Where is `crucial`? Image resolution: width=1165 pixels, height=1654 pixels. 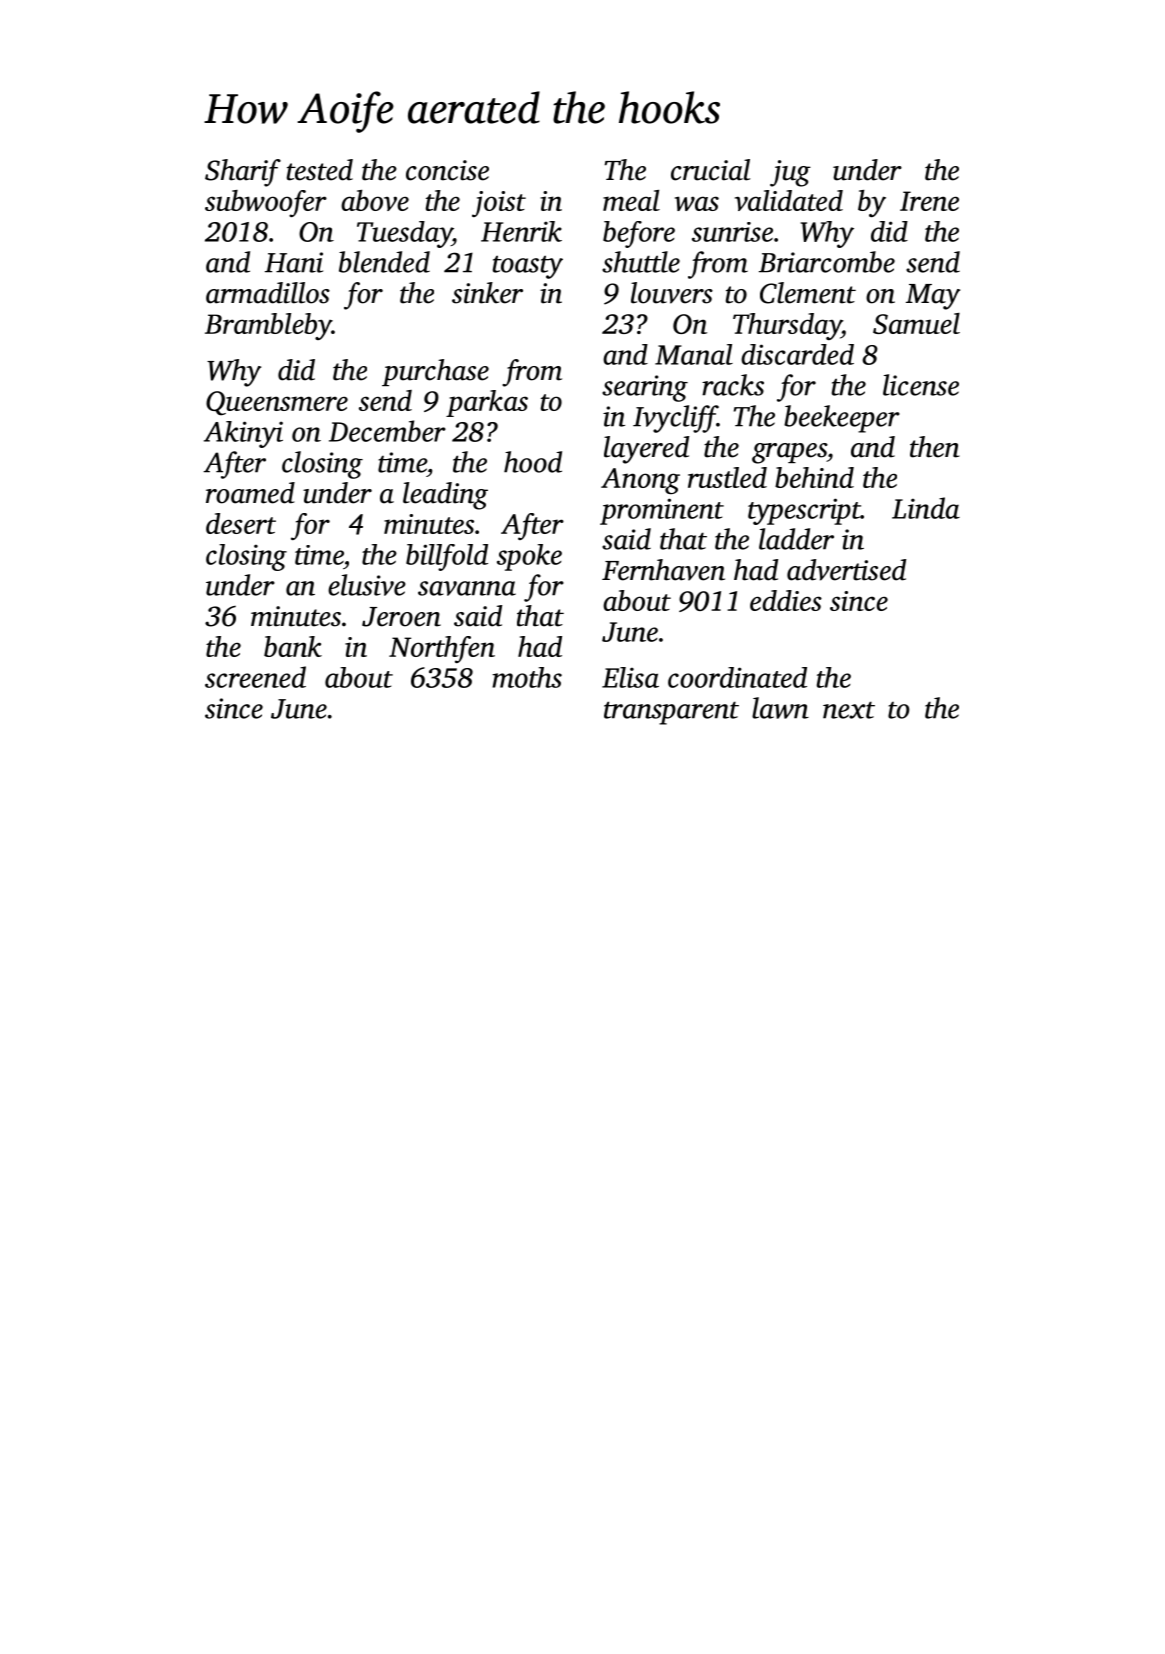 crucial is located at coordinates (710, 170).
